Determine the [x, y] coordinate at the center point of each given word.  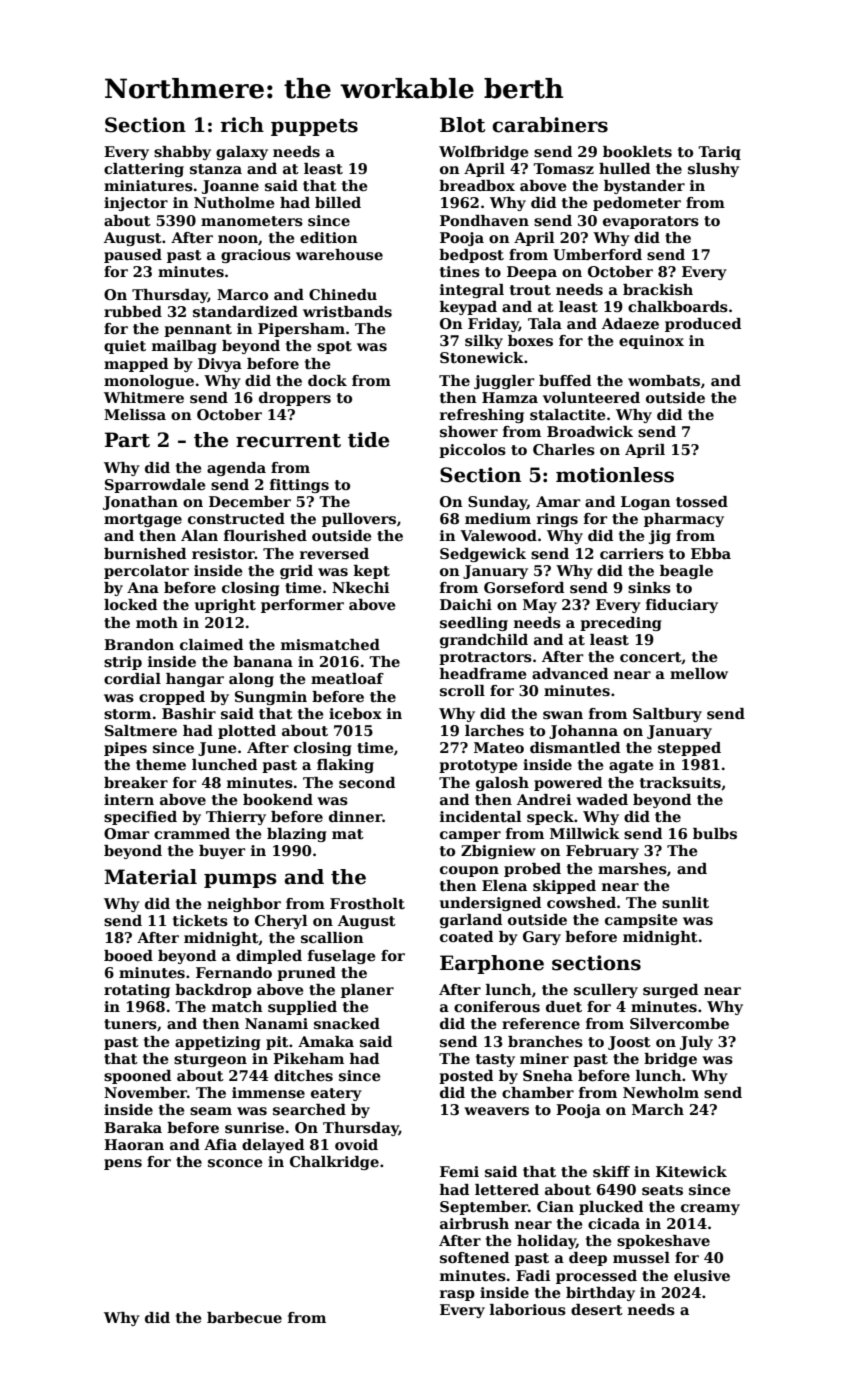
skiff [611, 1172]
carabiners [550, 125]
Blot [462, 125]
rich [242, 125]
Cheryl [281, 922]
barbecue [244, 1317]
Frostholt [367, 903]
